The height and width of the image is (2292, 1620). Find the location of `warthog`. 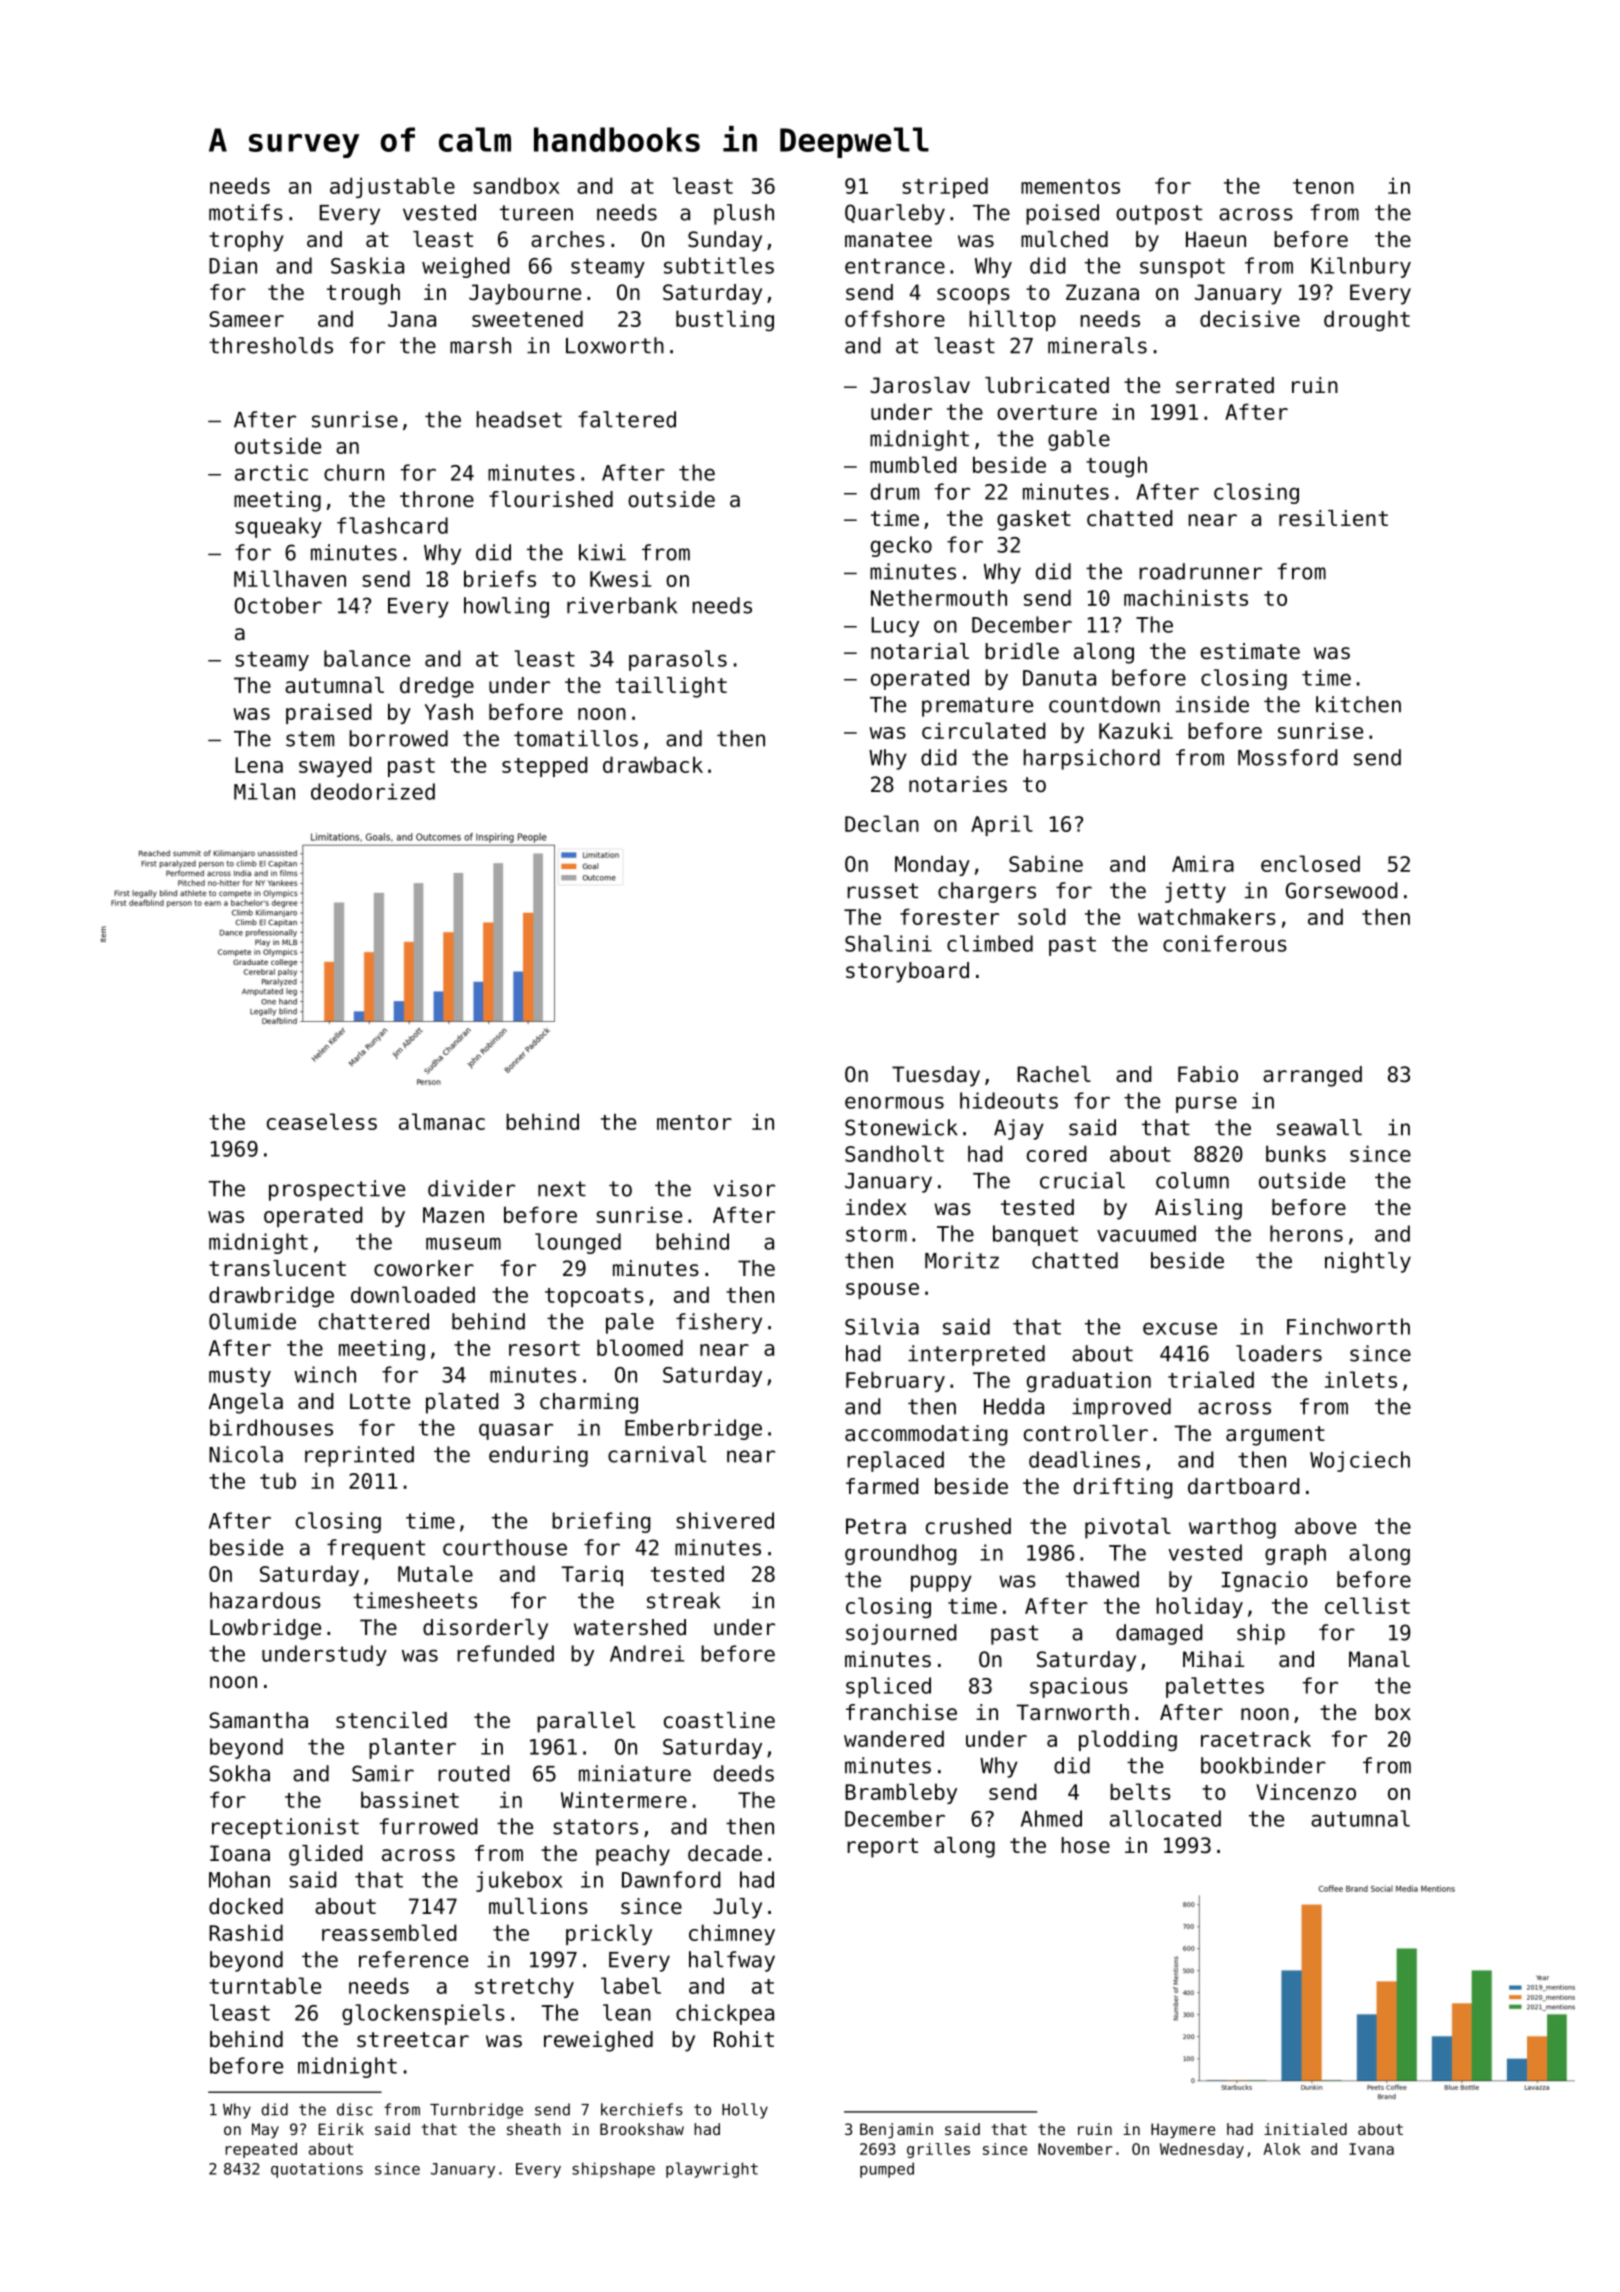

warthog is located at coordinates (1232, 1528).
